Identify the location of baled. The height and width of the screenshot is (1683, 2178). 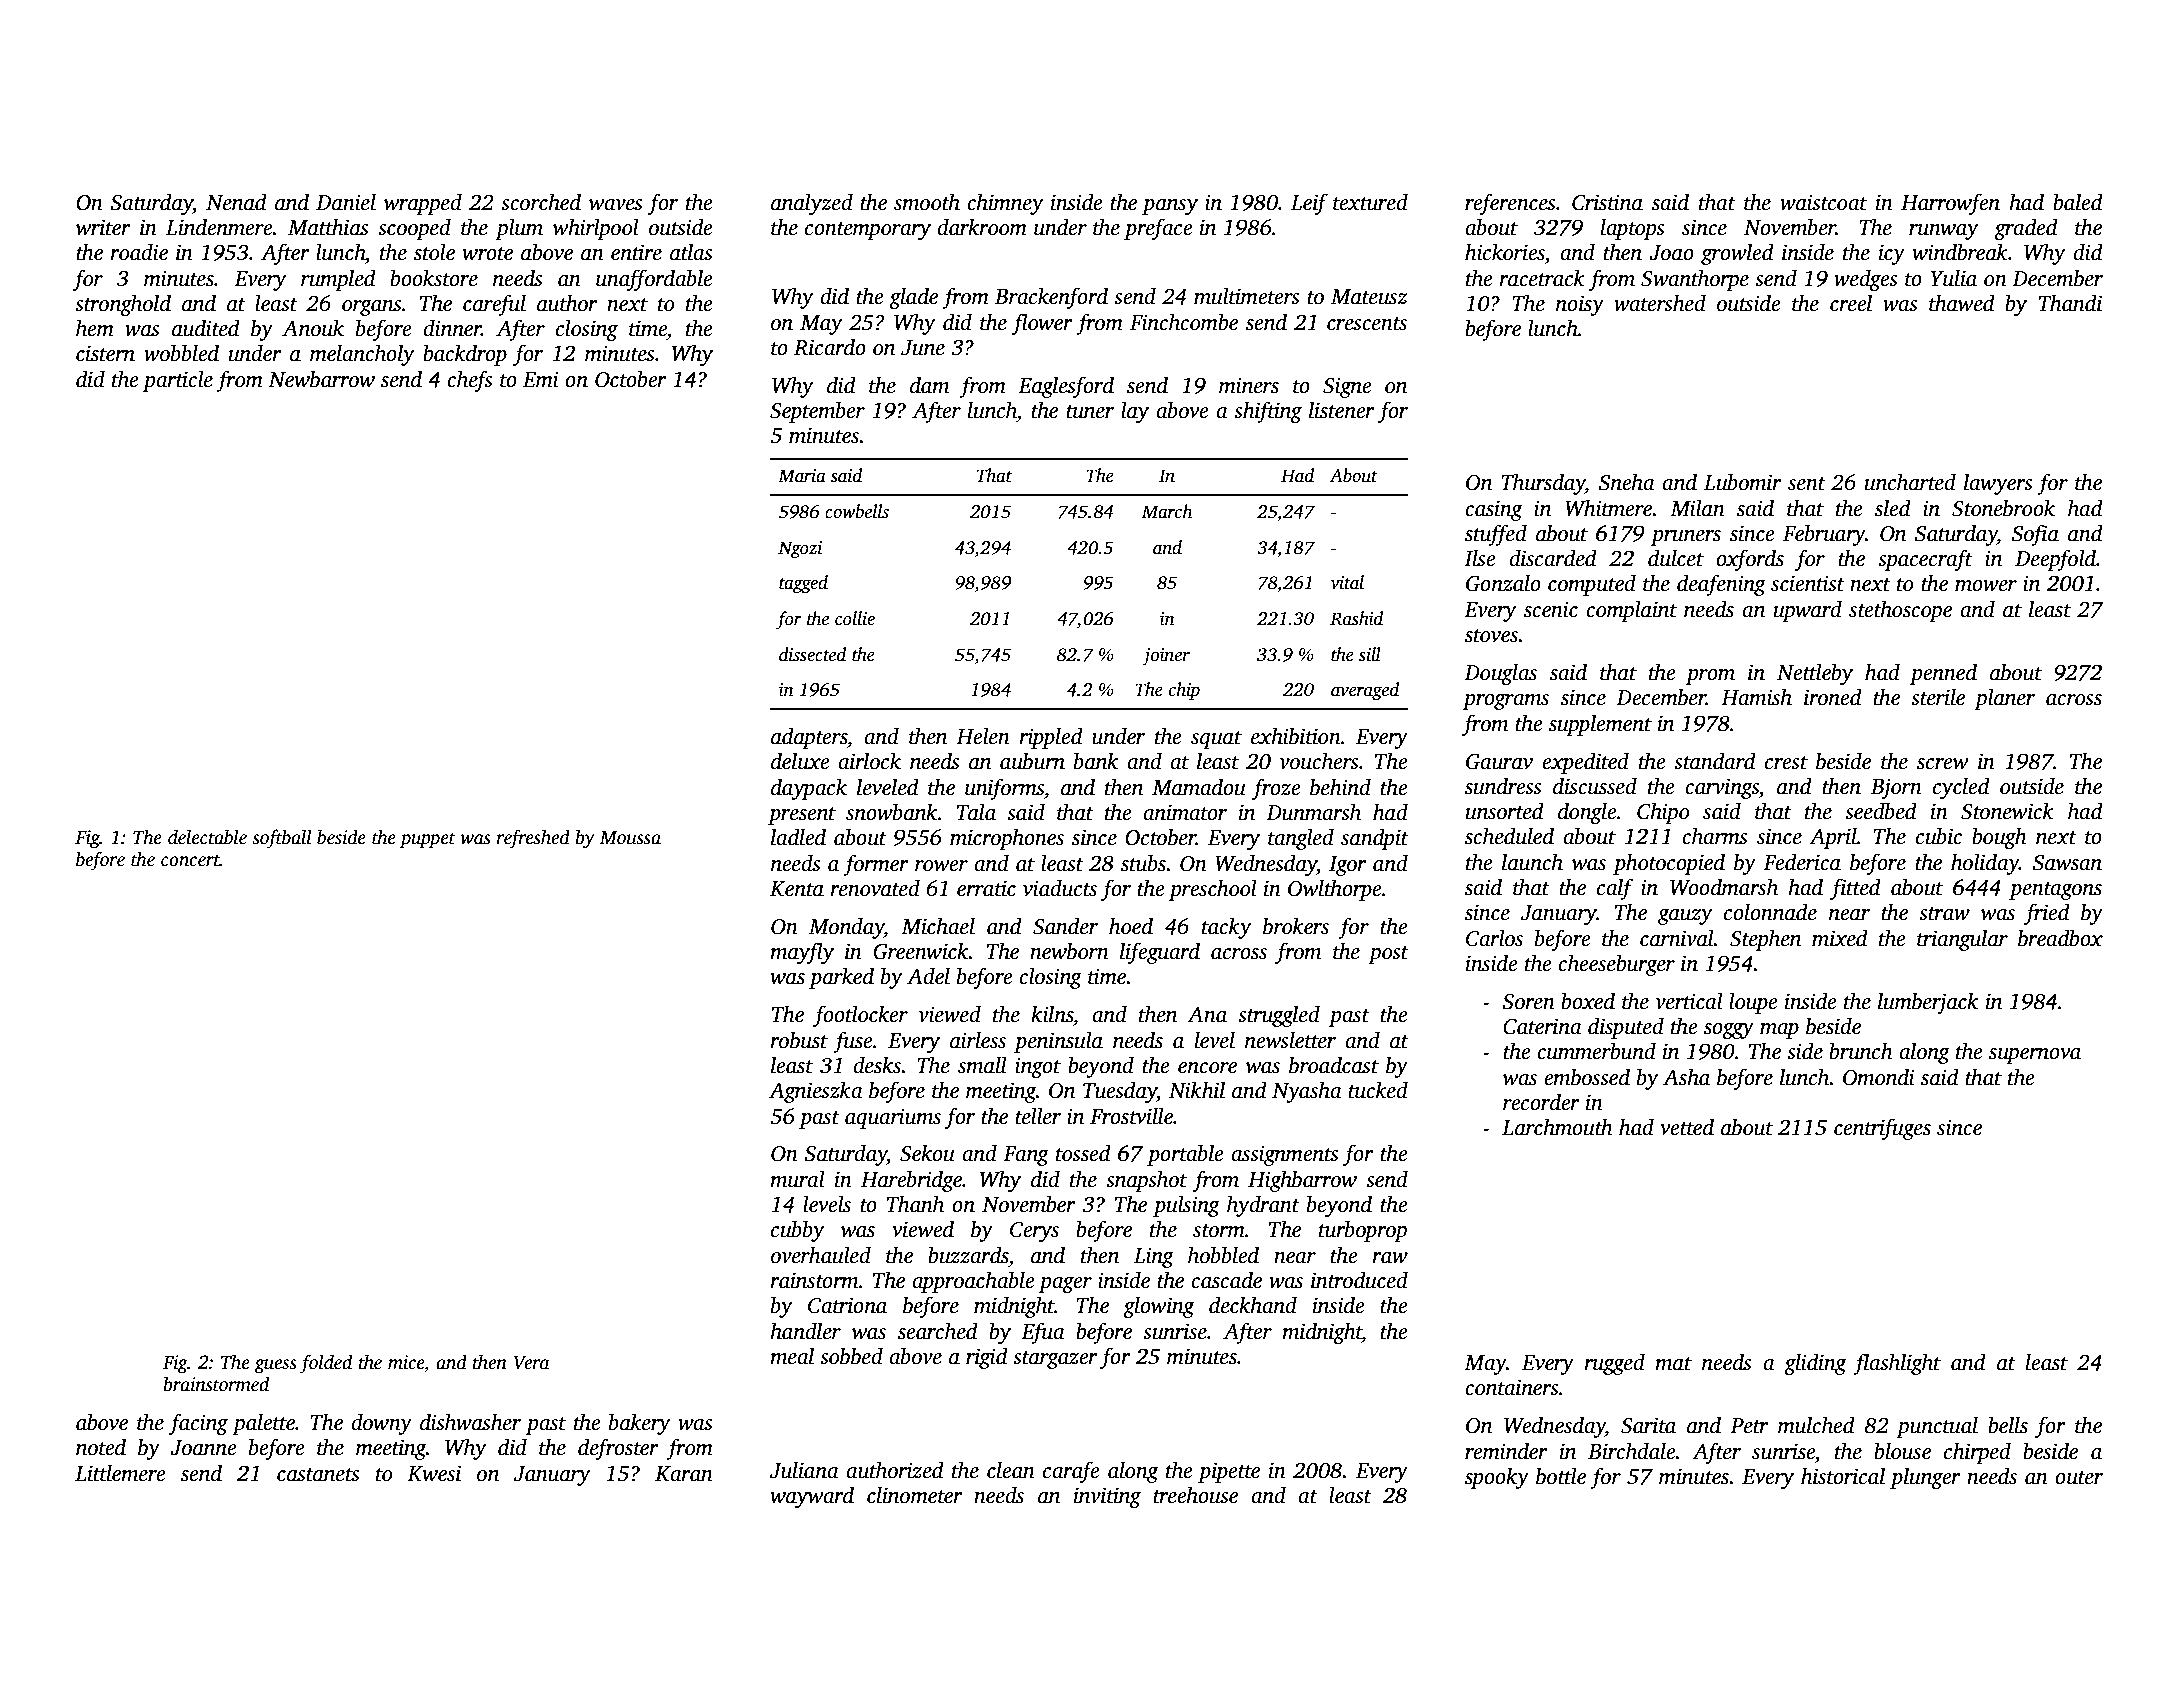
(2078, 202).
